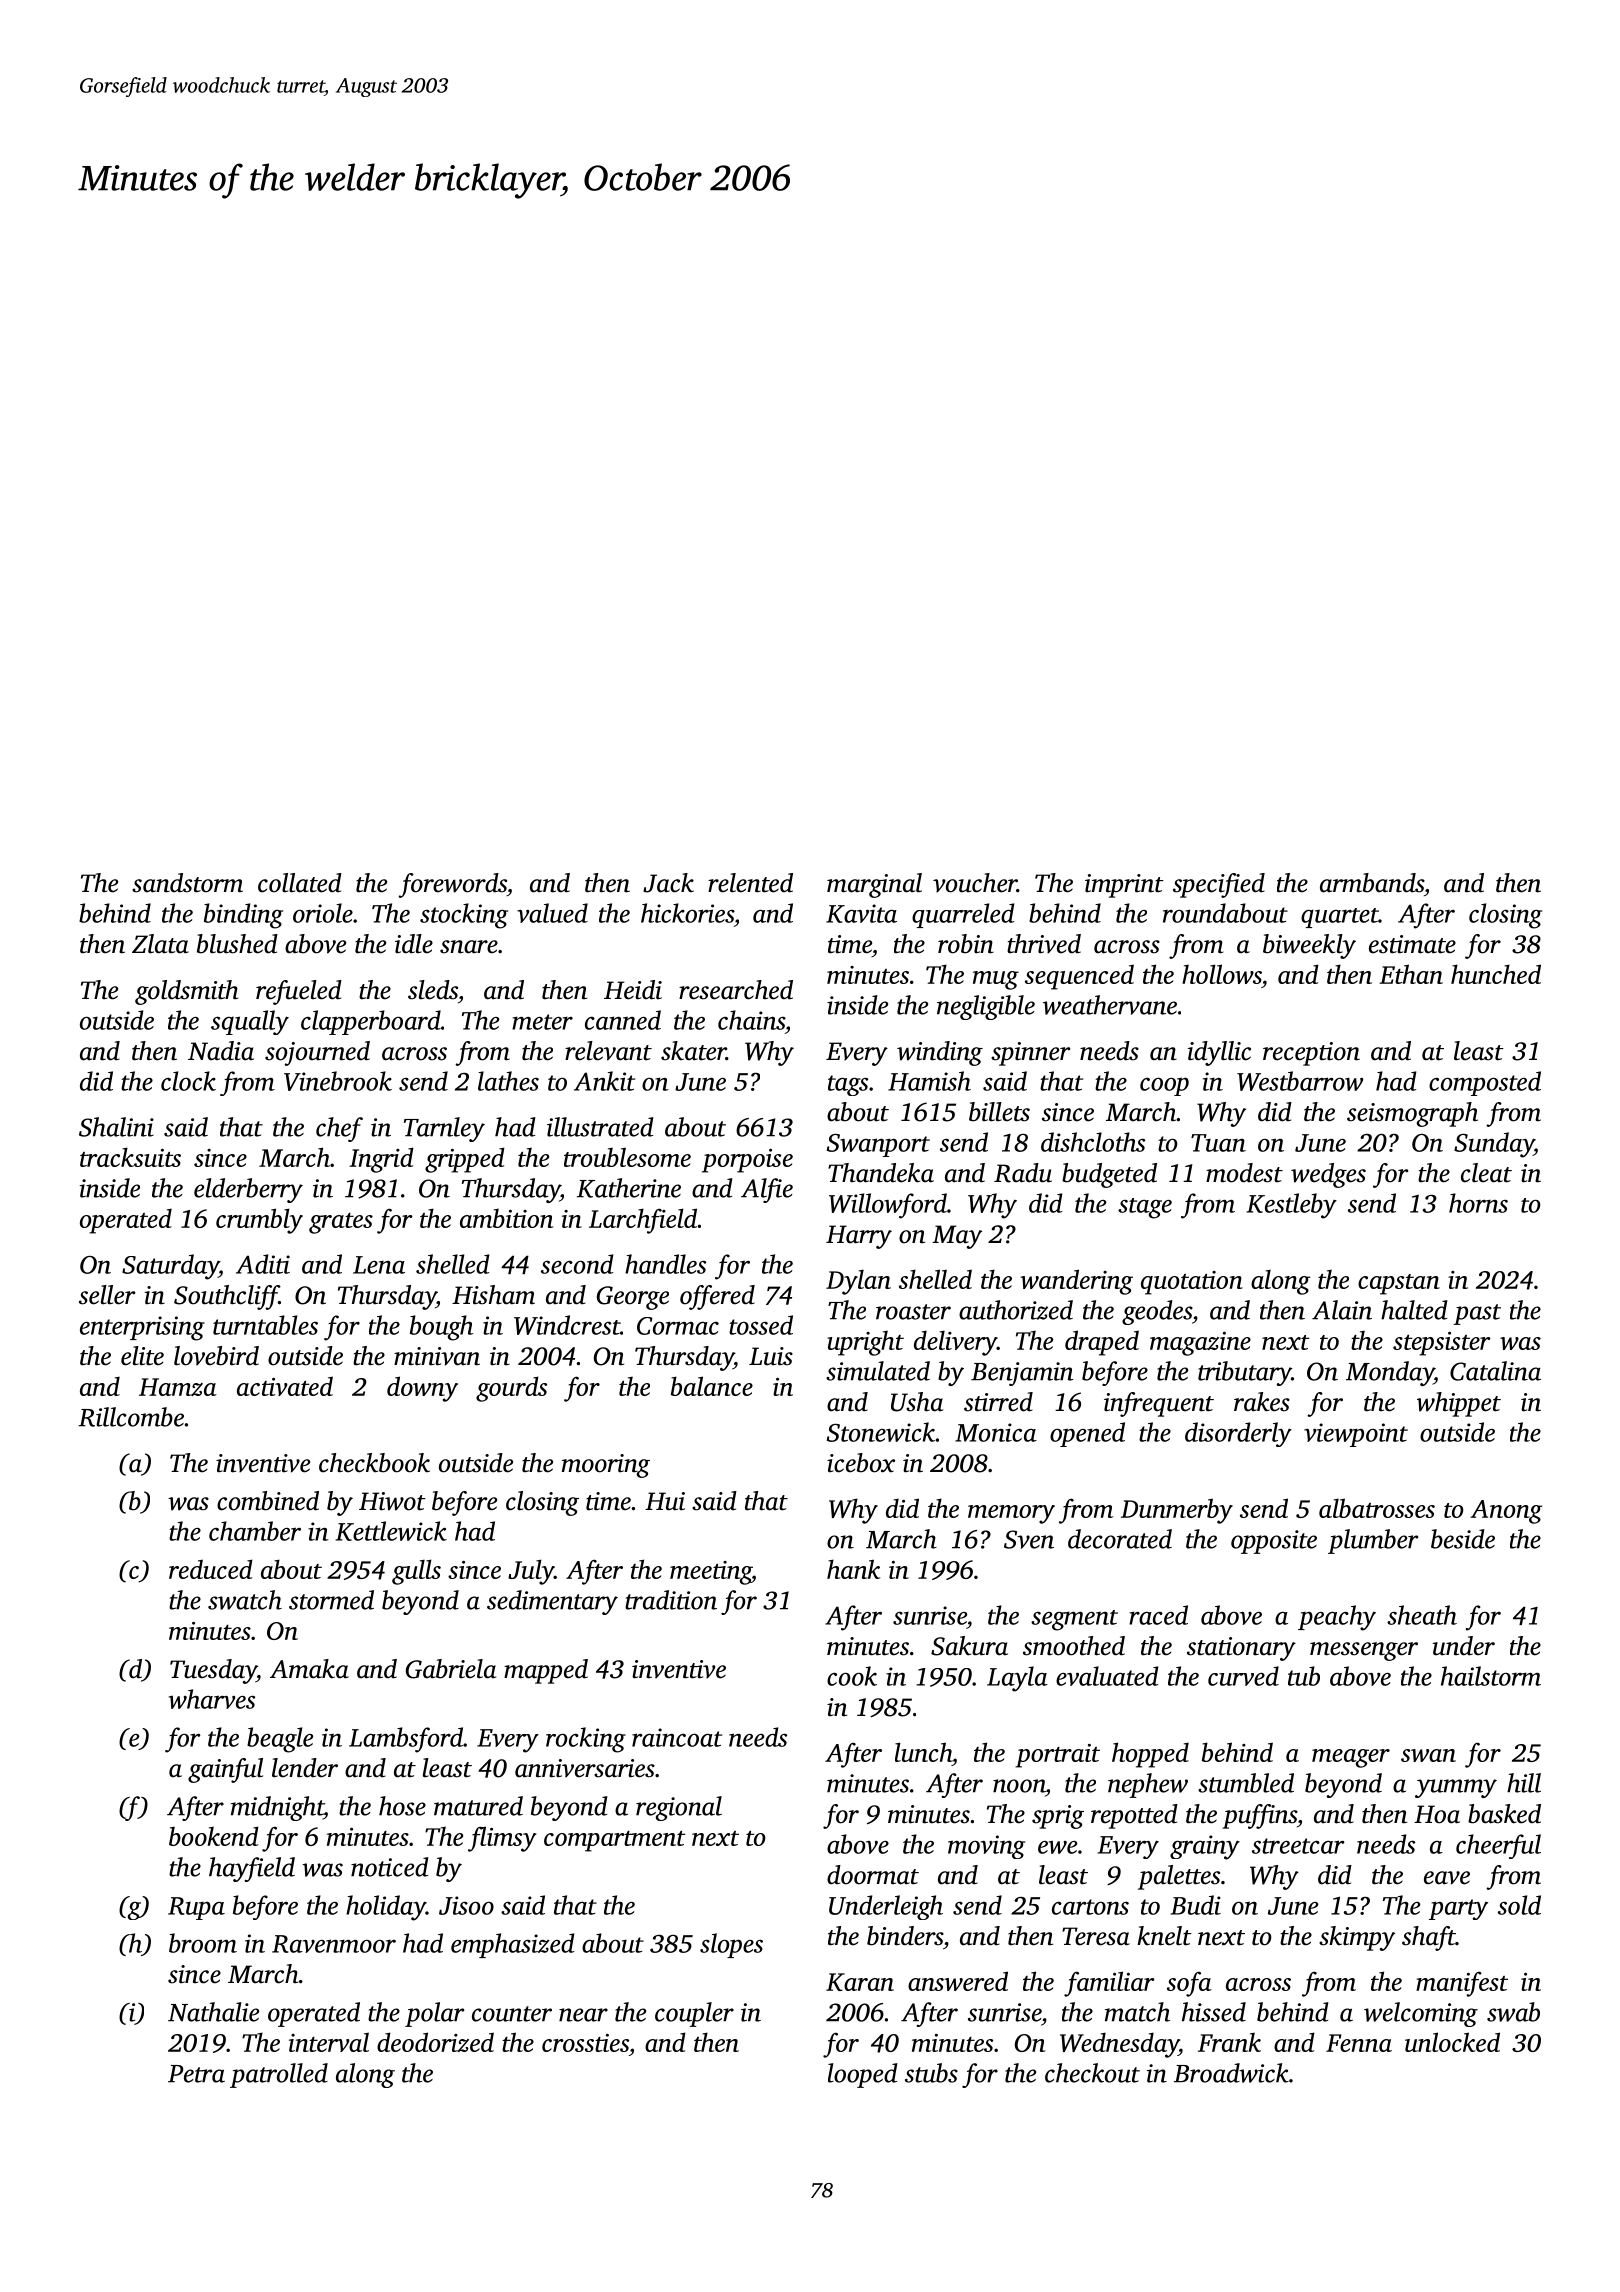 The width and height of the screenshot is (1620, 2292). What do you see at coordinates (379, 1265) in the screenshot?
I see `Lena` at bounding box center [379, 1265].
